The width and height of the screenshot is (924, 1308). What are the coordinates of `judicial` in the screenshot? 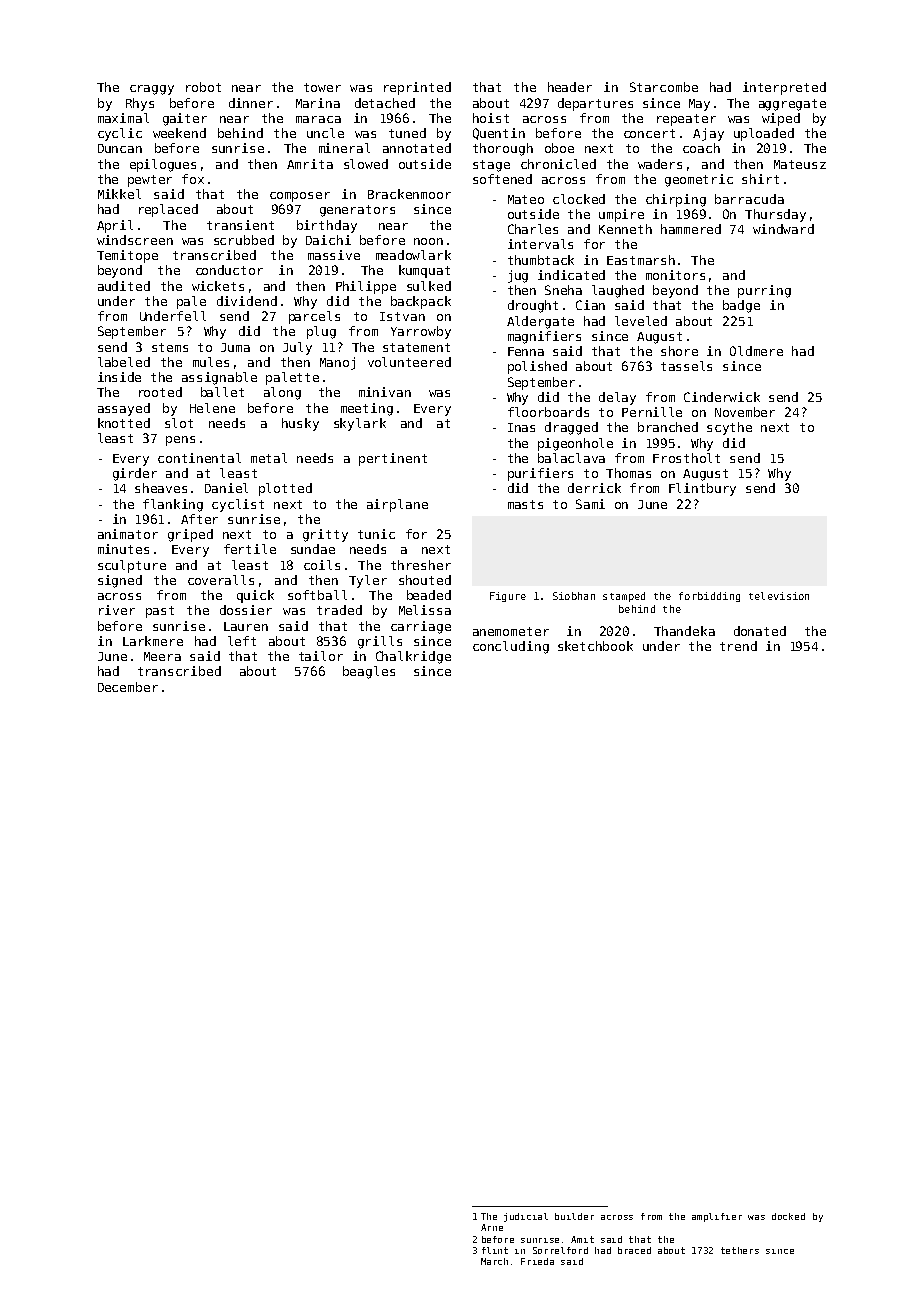 It's located at (526, 1217).
